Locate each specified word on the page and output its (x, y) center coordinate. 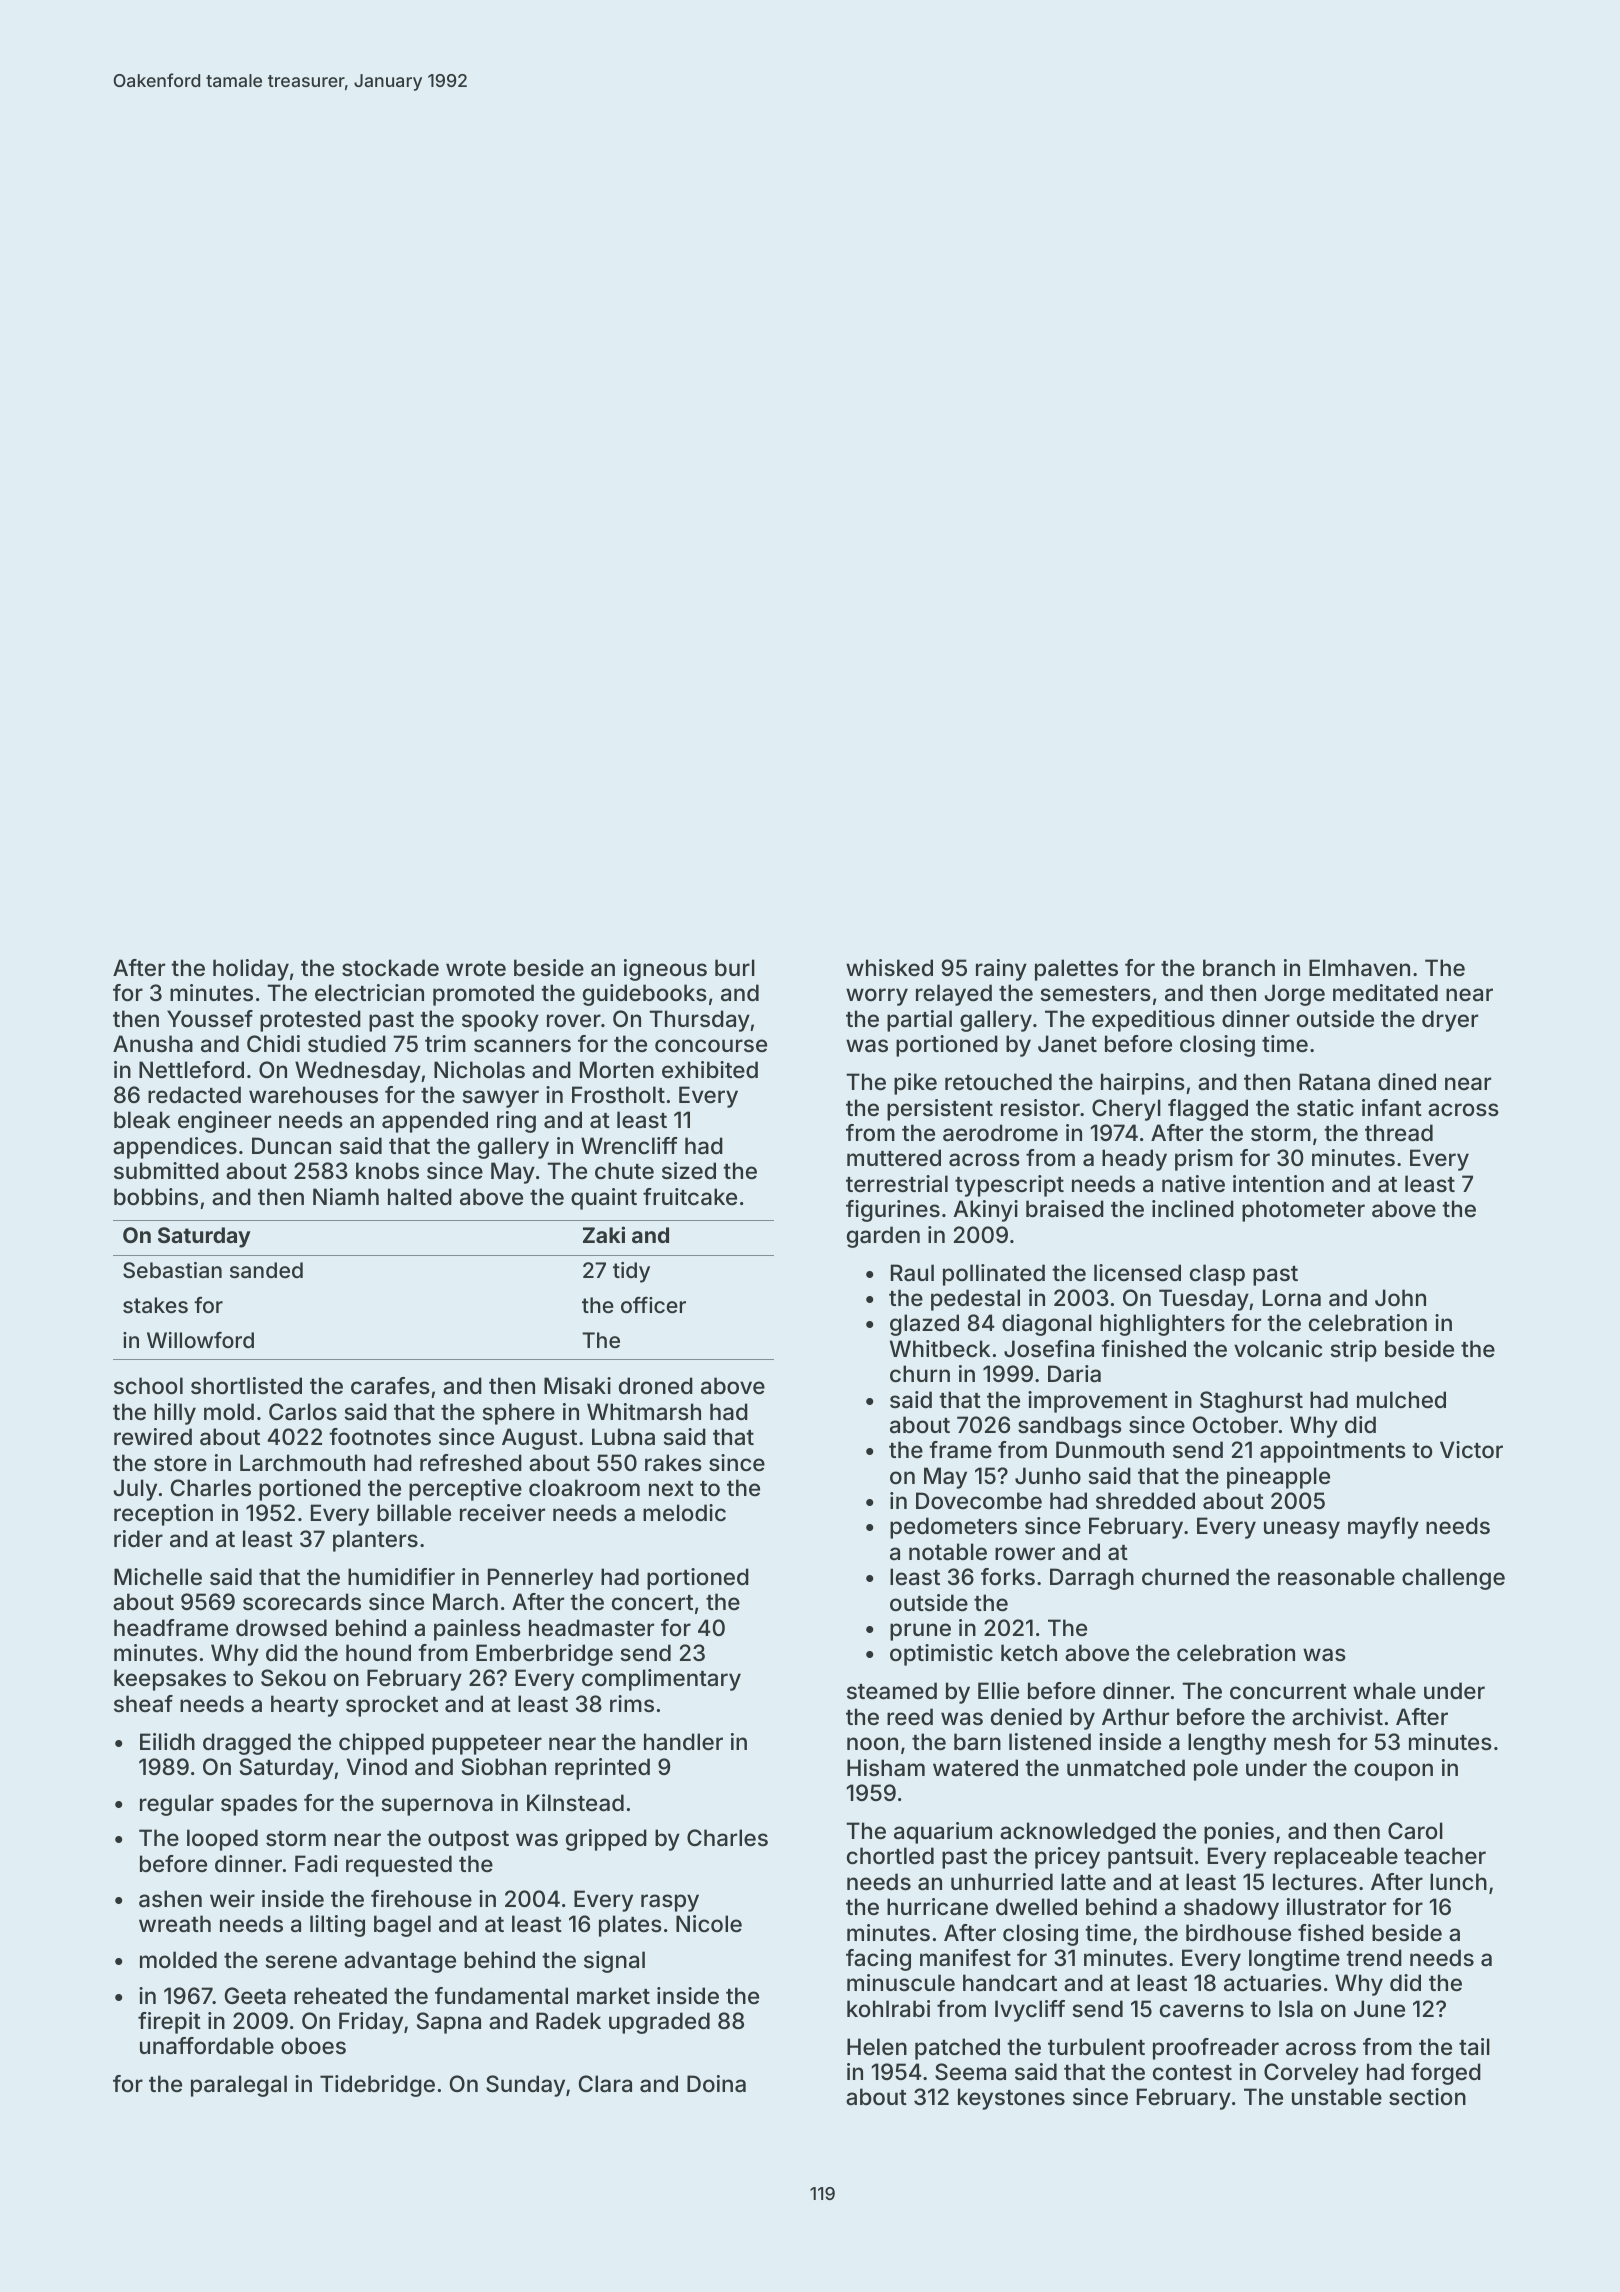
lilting (337, 1926)
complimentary (661, 1680)
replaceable (1336, 1858)
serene (301, 1961)
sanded (266, 1270)
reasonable (1336, 1577)
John (1400, 1297)
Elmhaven (1359, 968)
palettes (1076, 970)
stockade (390, 968)
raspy (670, 1903)
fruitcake (690, 1197)
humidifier (401, 1576)
